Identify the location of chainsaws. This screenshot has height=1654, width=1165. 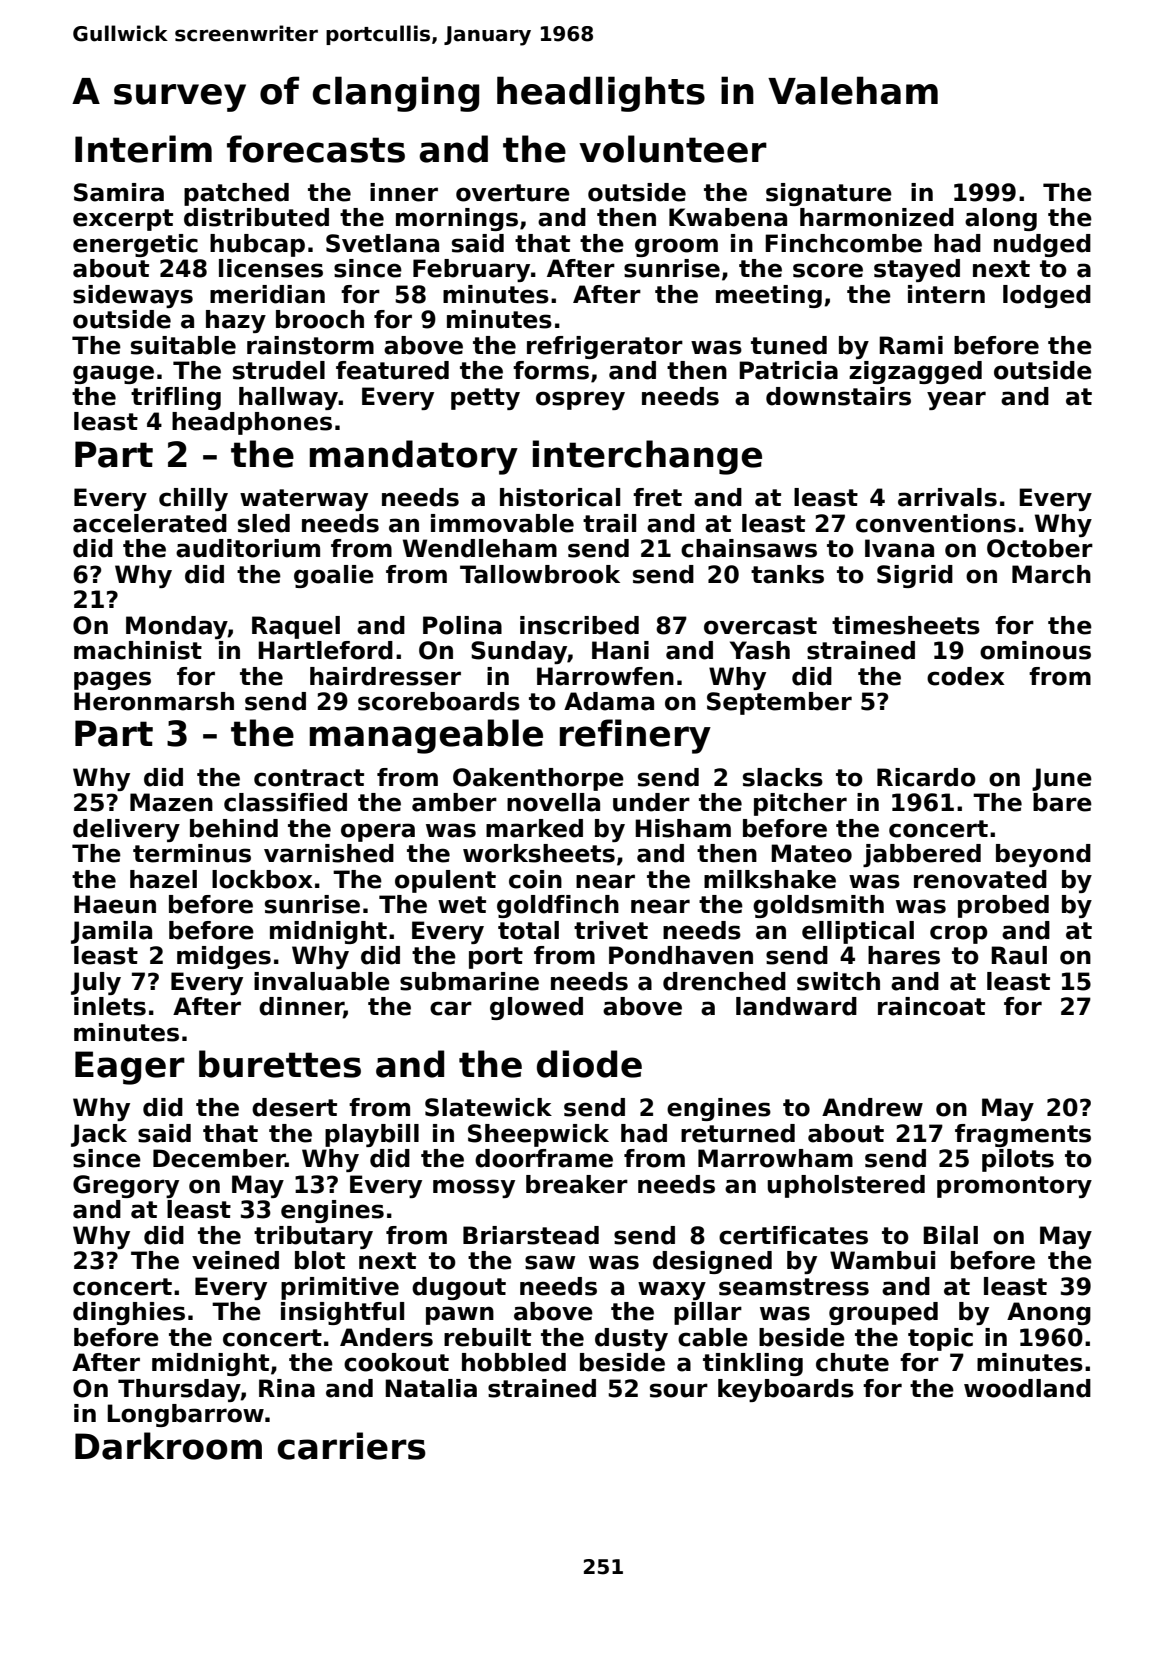
(749, 548).
